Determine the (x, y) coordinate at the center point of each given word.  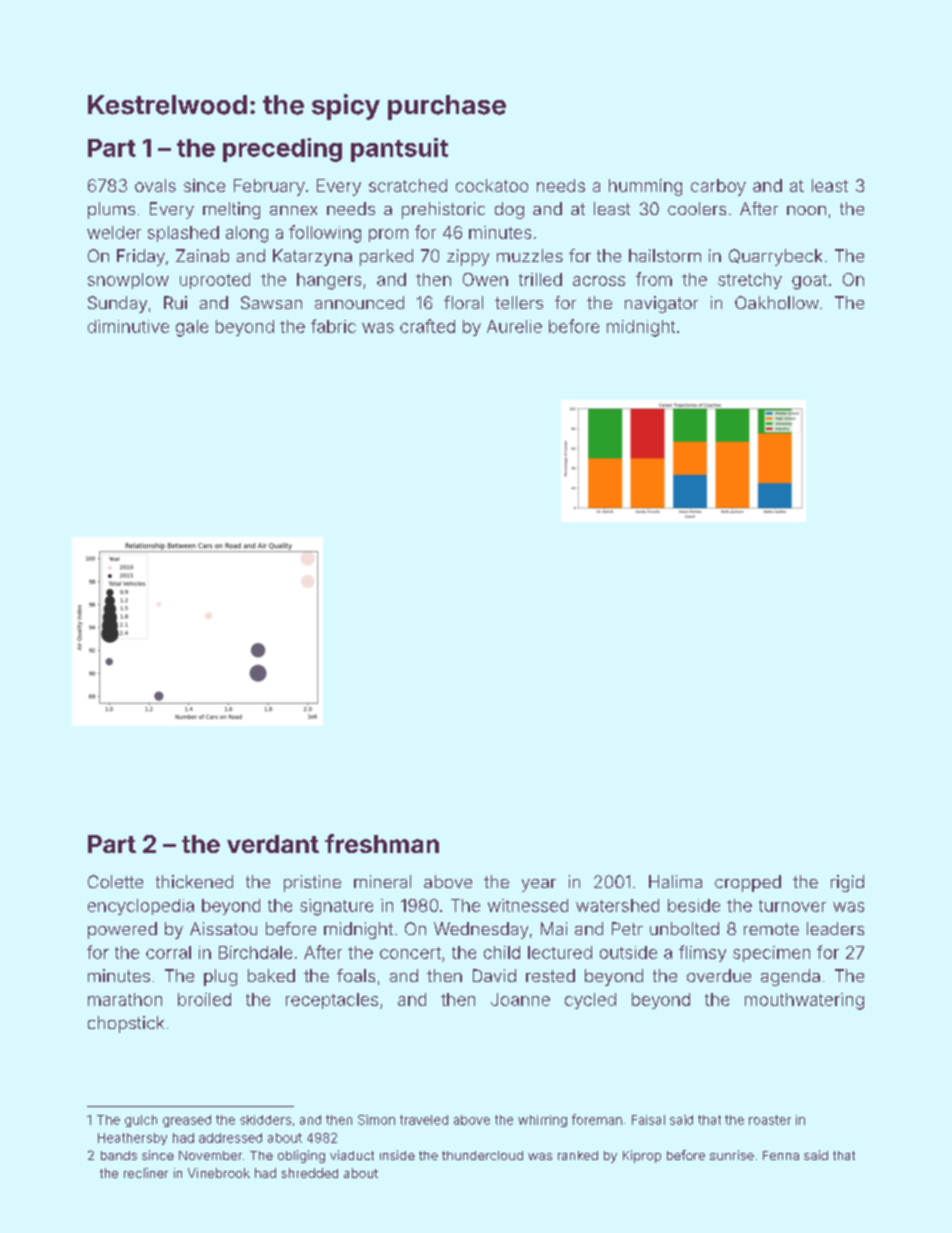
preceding (282, 150)
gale (192, 328)
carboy (718, 187)
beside (694, 905)
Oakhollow (777, 302)
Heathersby (132, 1139)
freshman (382, 843)
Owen (485, 279)
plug (220, 977)
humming (645, 187)
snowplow (128, 281)
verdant (273, 844)
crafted (427, 326)
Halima (675, 881)
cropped (748, 883)
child (502, 952)
